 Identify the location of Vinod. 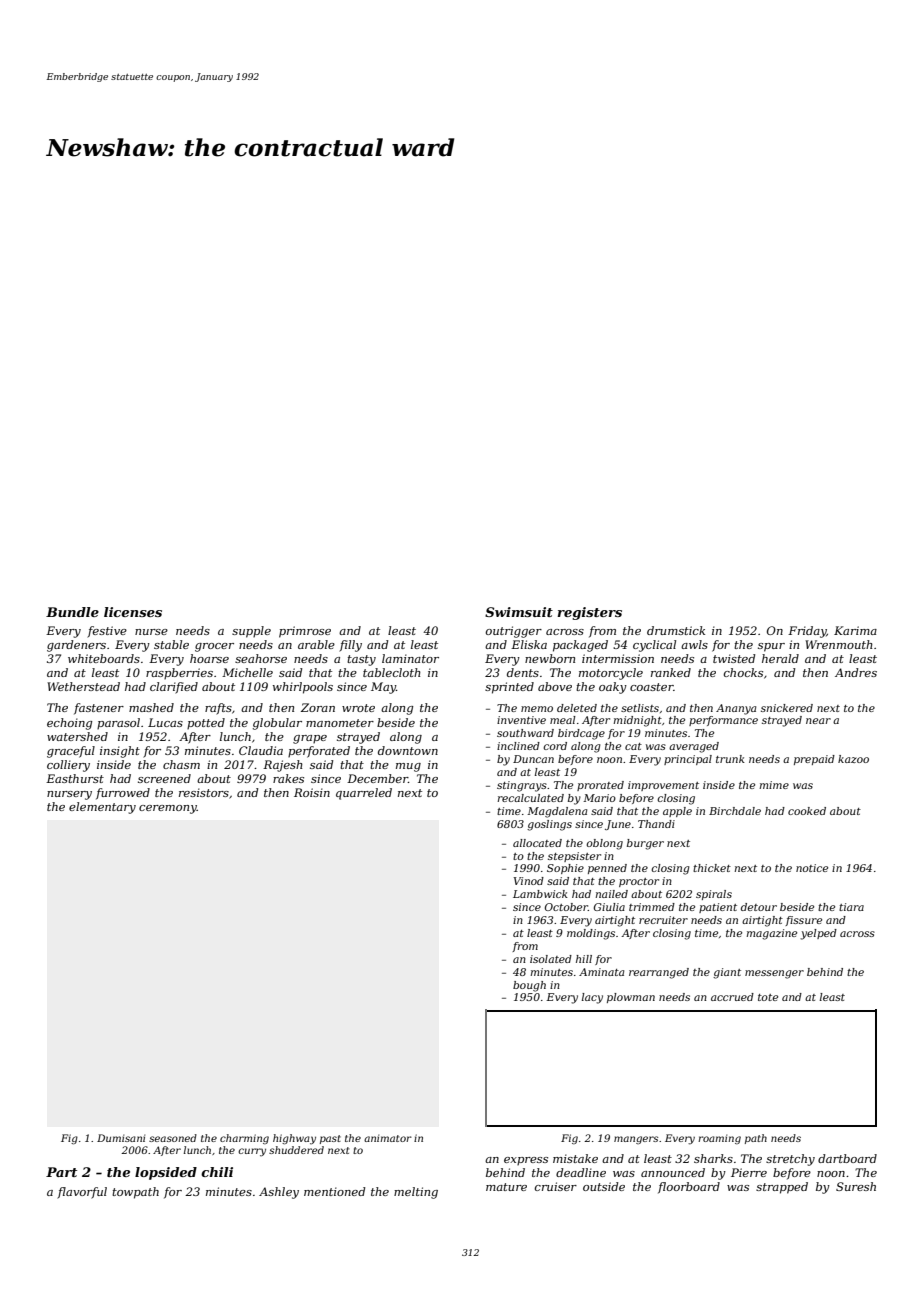
(528, 881).
